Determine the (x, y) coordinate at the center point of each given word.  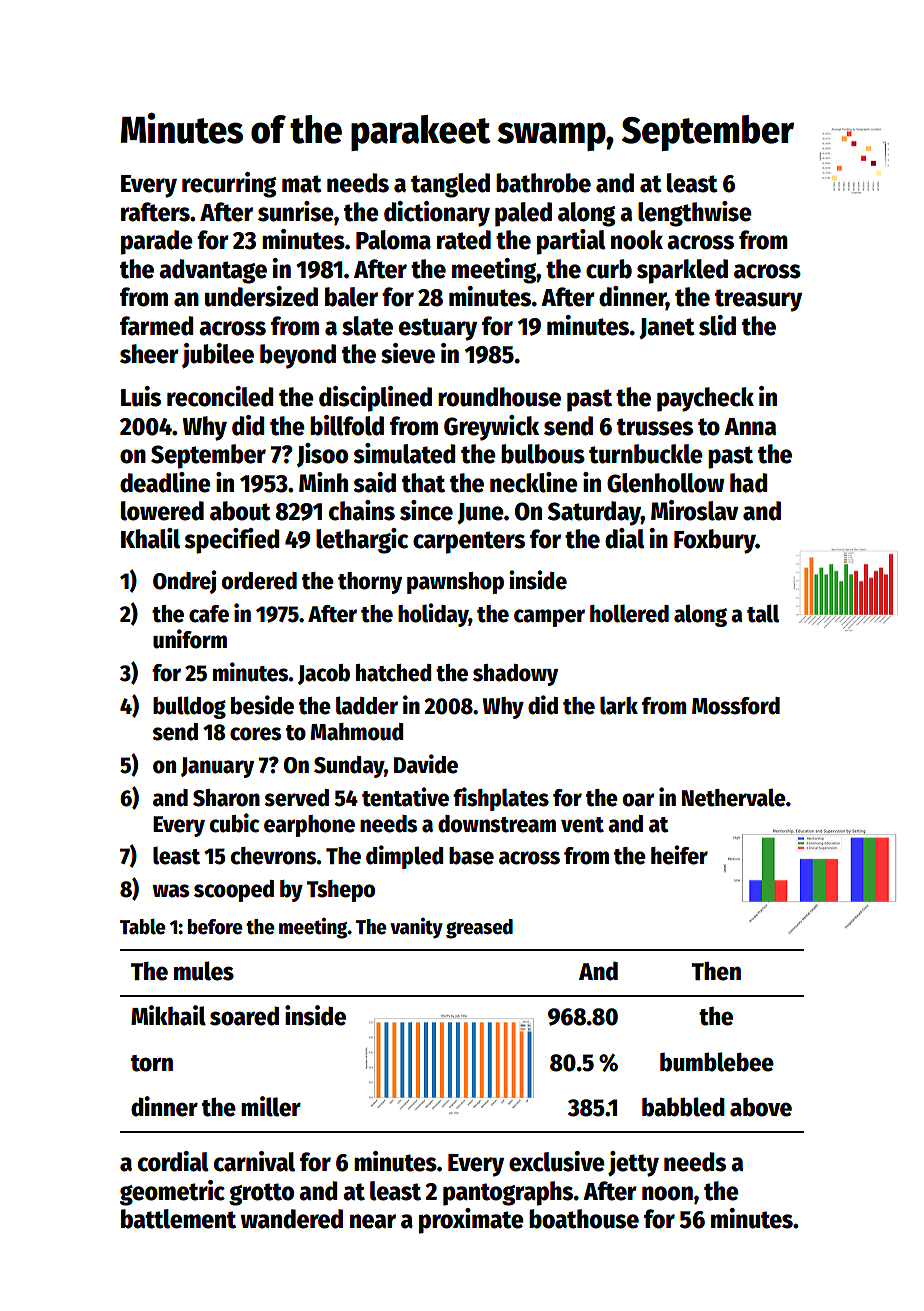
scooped (234, 891)
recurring (229, 185)
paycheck (705, 399)
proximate (471, 1221)
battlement (178, 1219)
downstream (497, 824)
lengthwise (695, 214)
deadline (165, 482)
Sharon (226, 798)
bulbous (543, 454)
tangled (450, 185)
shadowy (515, 675)
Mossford (736, 706)
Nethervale (734, 797)
